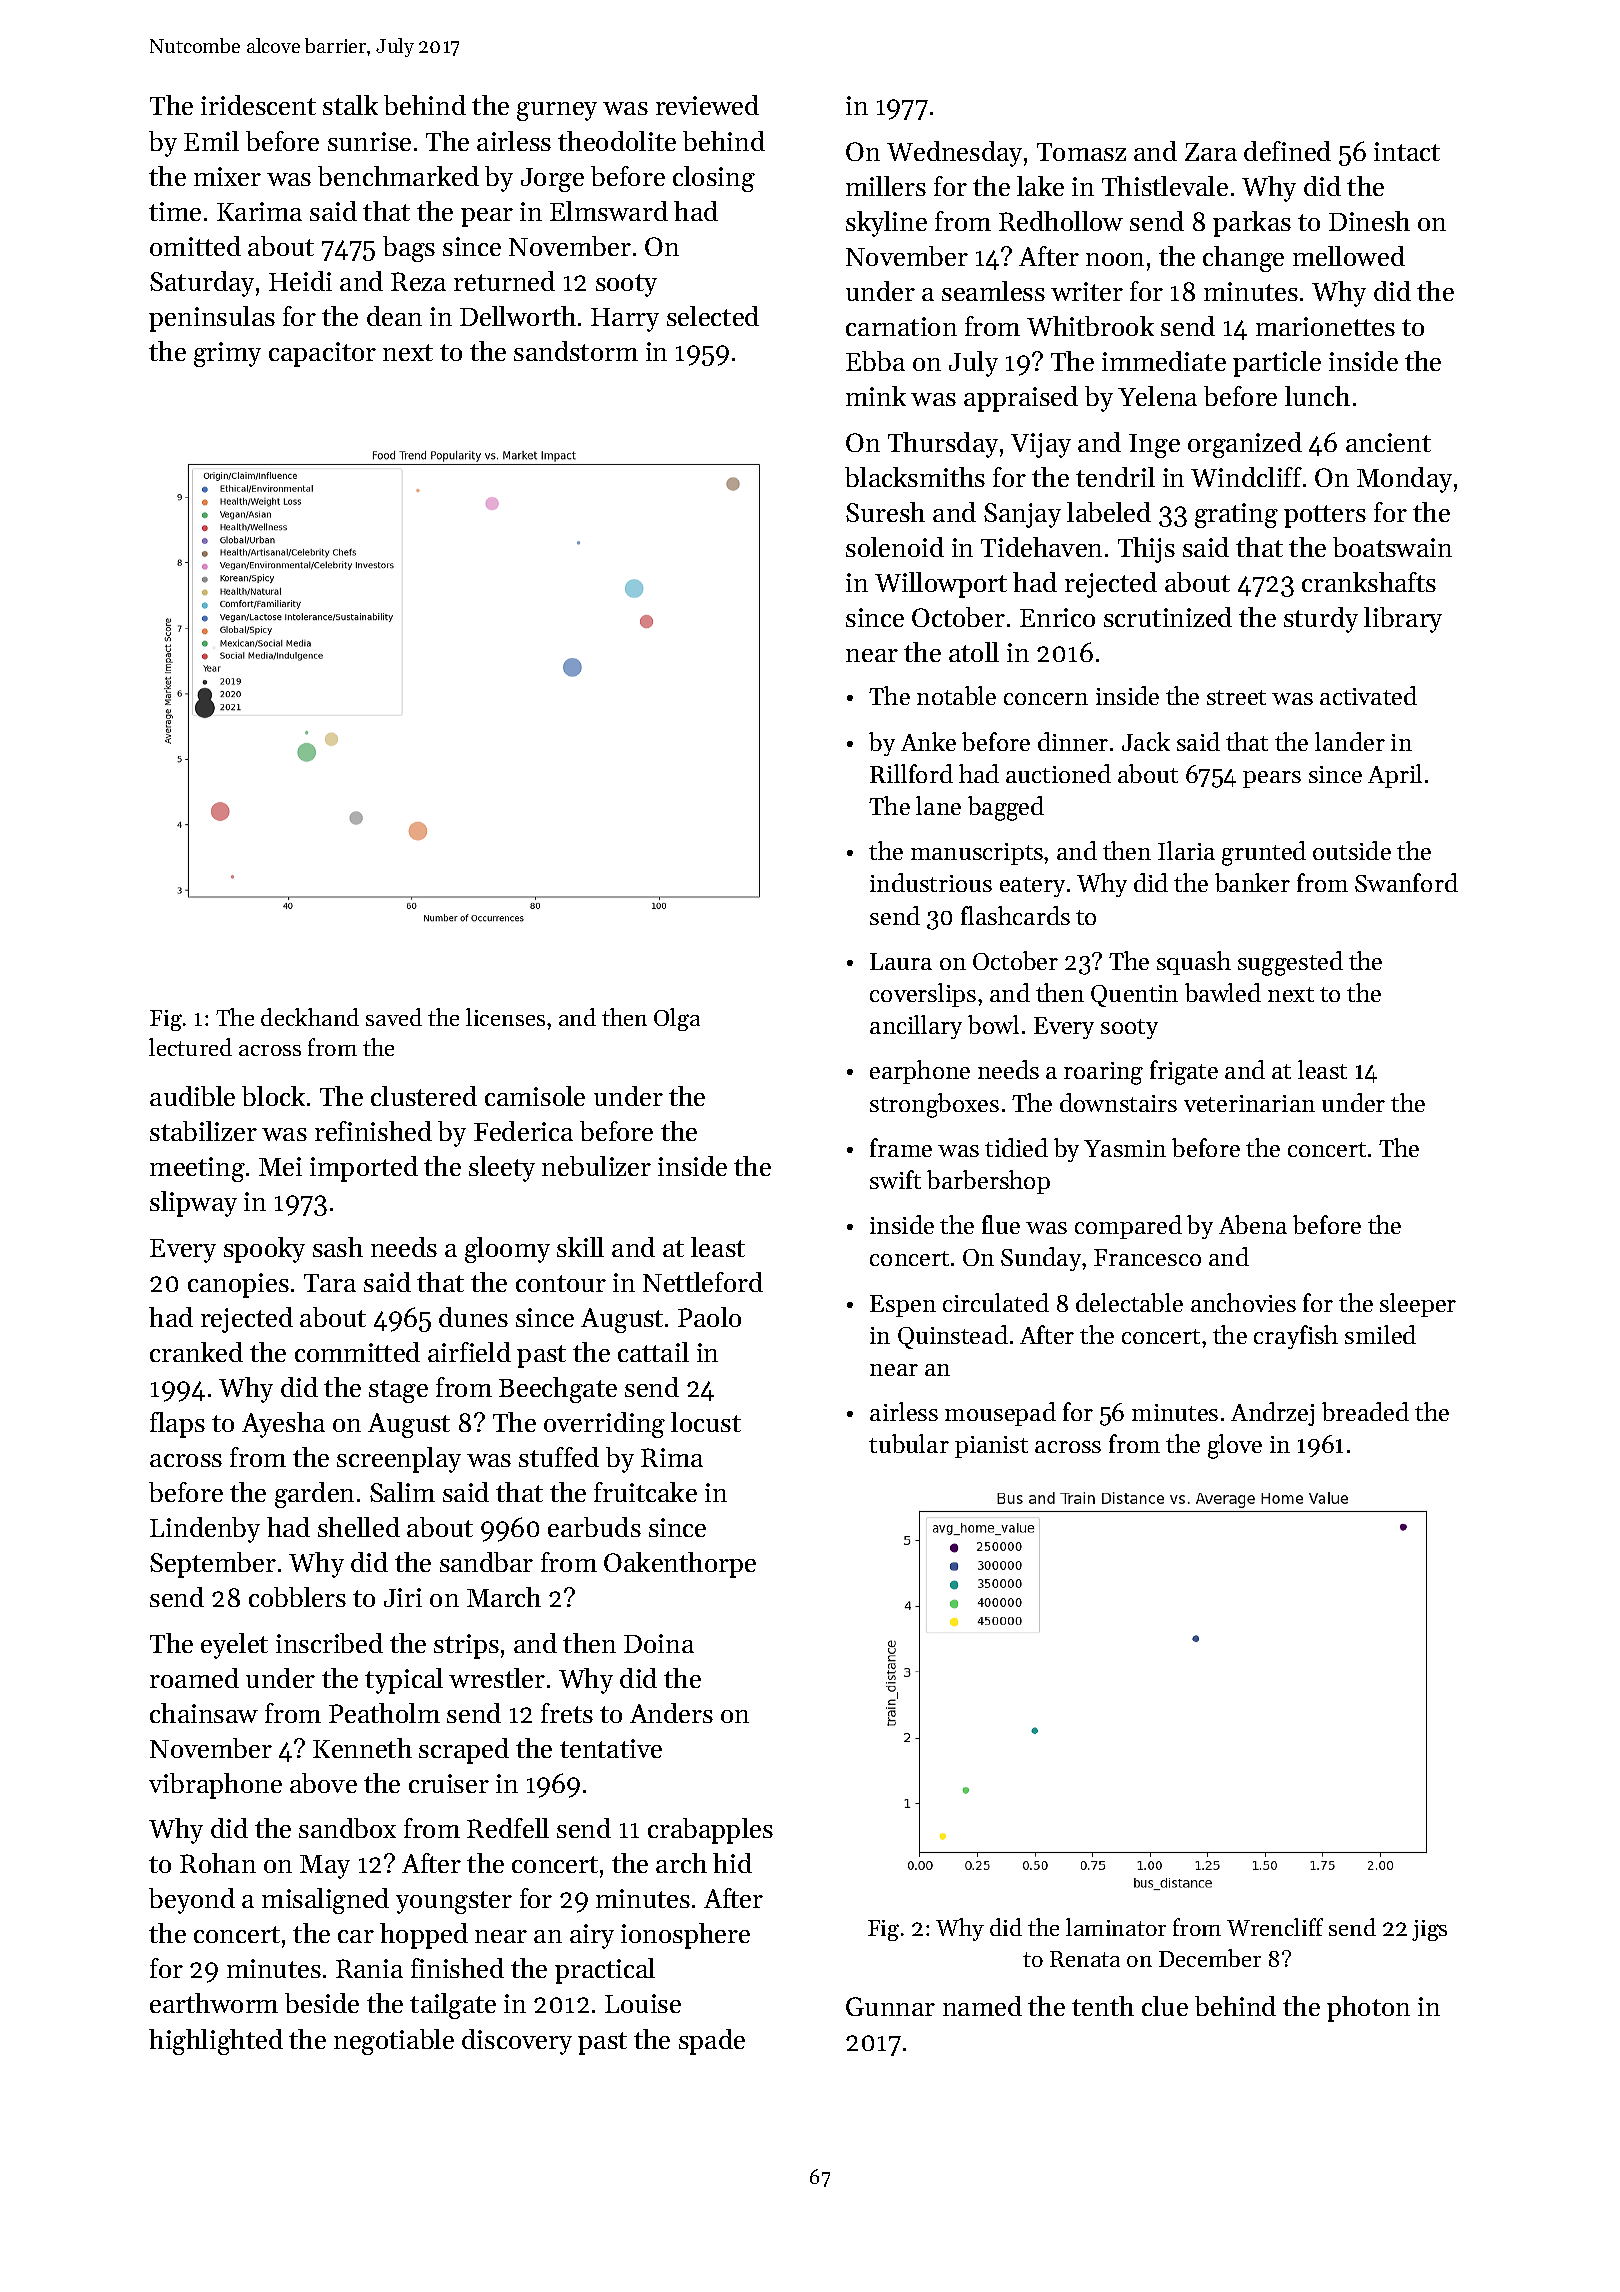  Describe the element at coordinates (1211, 152) in the screenshot. I see `Zara` at that location.
